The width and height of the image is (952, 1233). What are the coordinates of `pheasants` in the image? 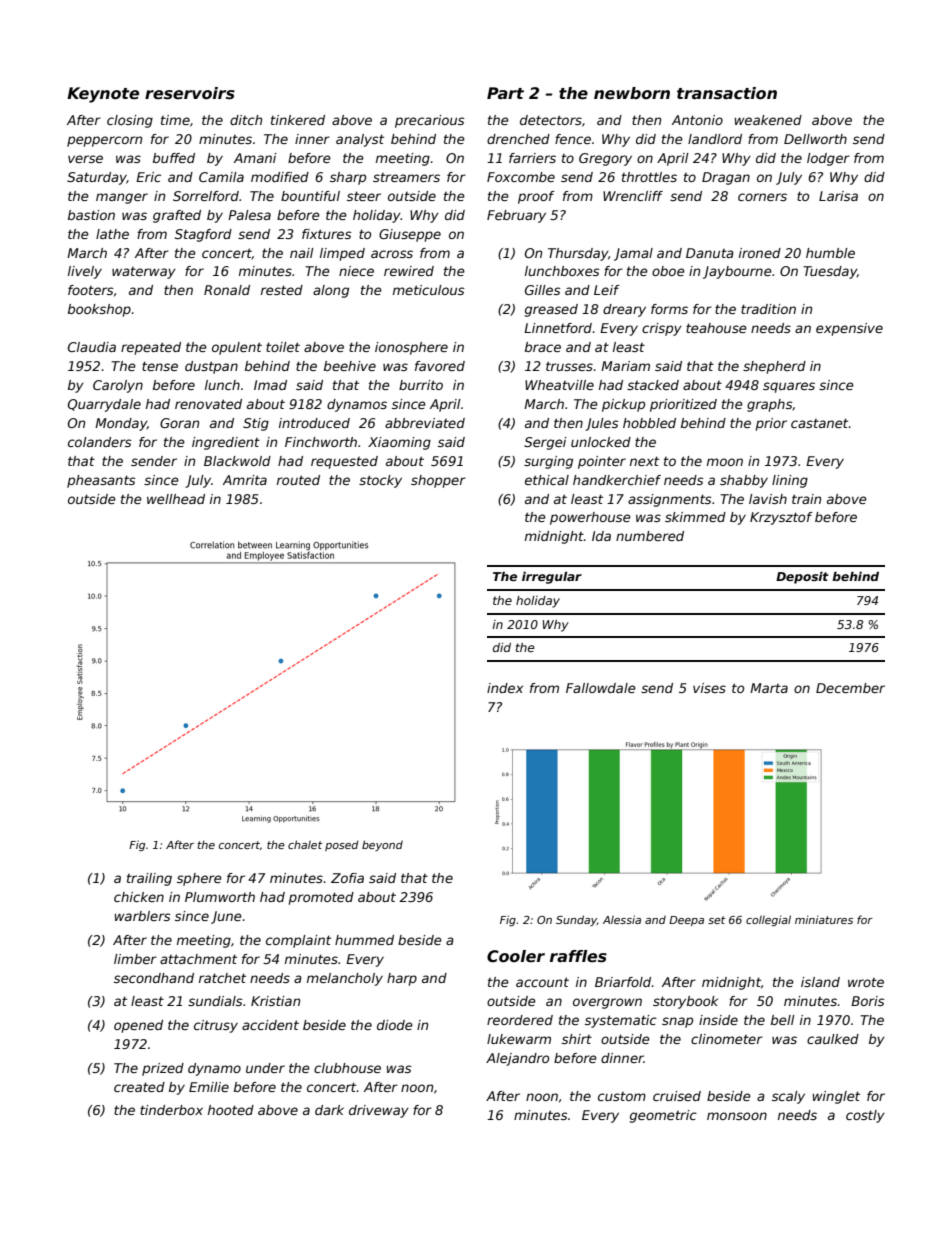 It's located at (101, 481).
